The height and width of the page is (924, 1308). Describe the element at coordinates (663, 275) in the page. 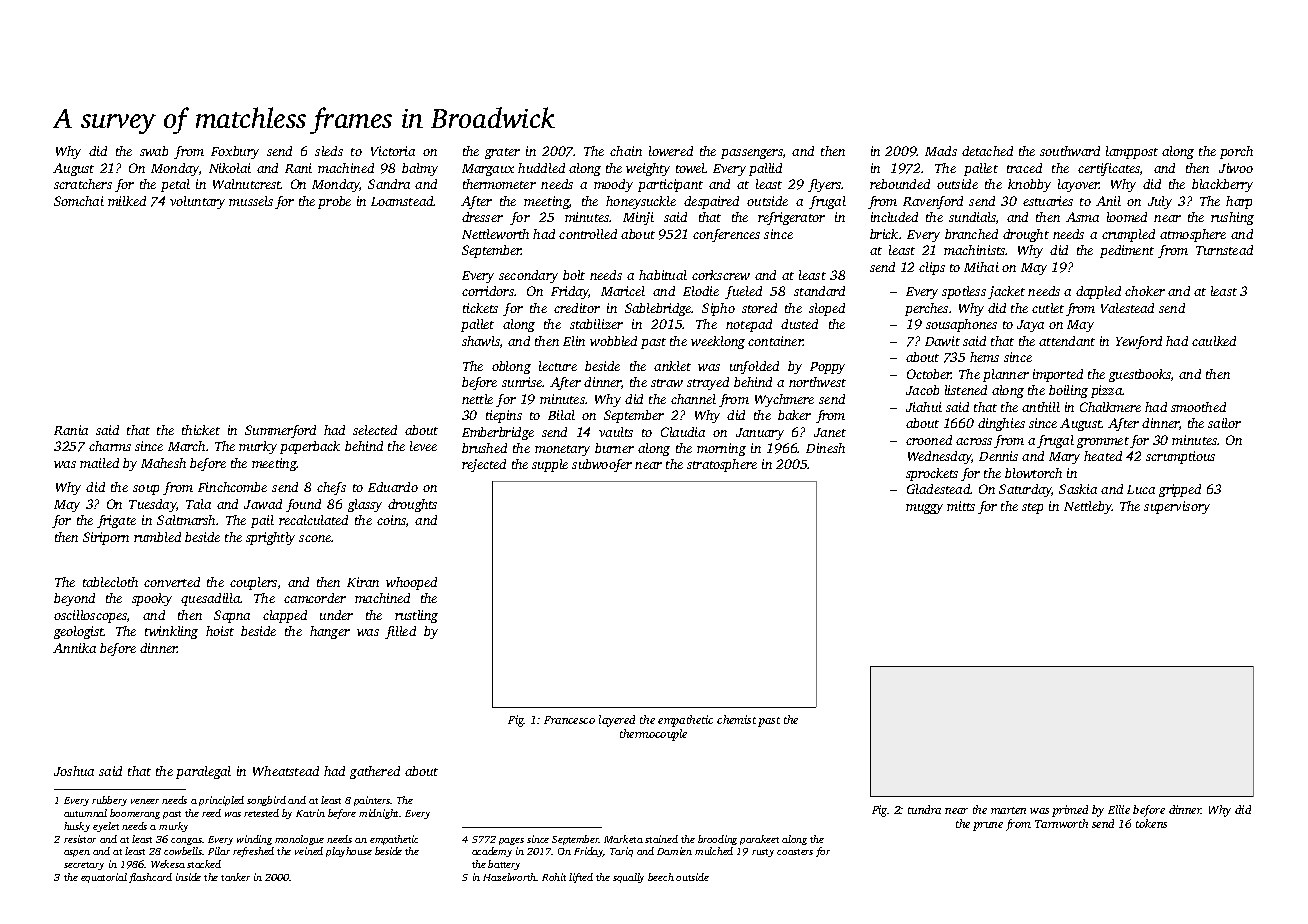

I see `habitual` at that location.
